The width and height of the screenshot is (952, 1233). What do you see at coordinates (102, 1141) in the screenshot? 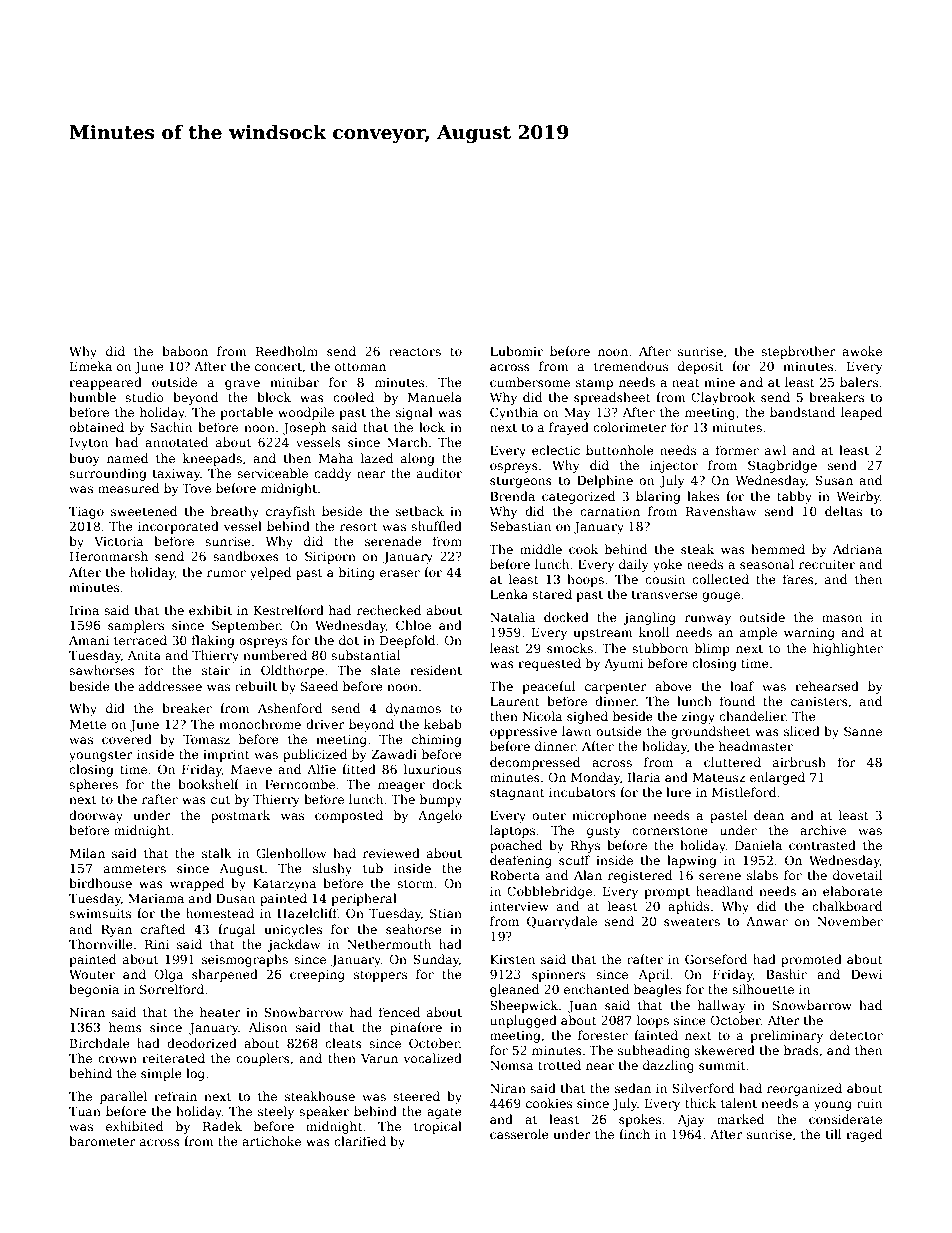
I see `barometer` at bounding box center [102, 1141].
